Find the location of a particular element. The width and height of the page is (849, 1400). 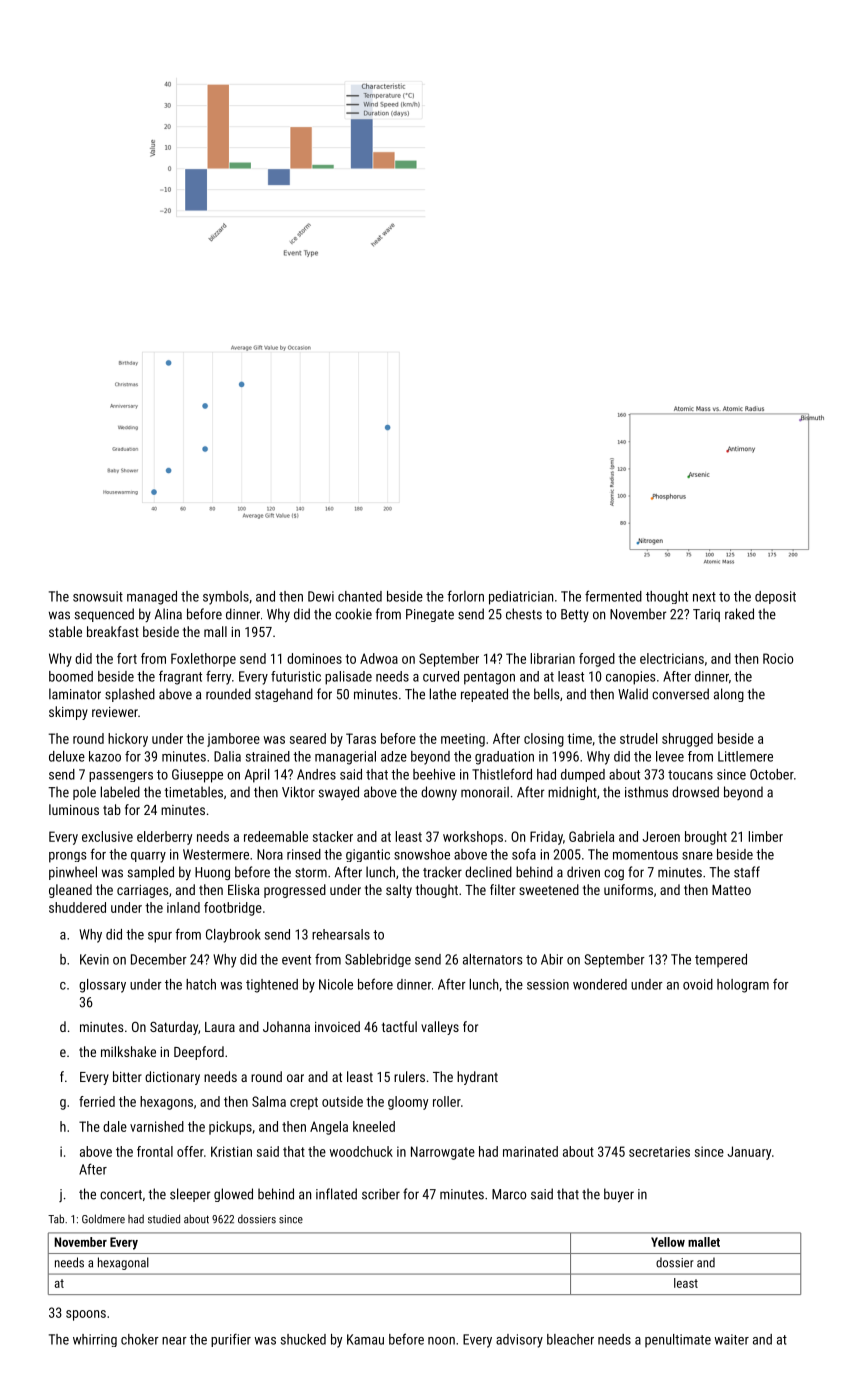

Nicole is located at coordinates (336, 984).
